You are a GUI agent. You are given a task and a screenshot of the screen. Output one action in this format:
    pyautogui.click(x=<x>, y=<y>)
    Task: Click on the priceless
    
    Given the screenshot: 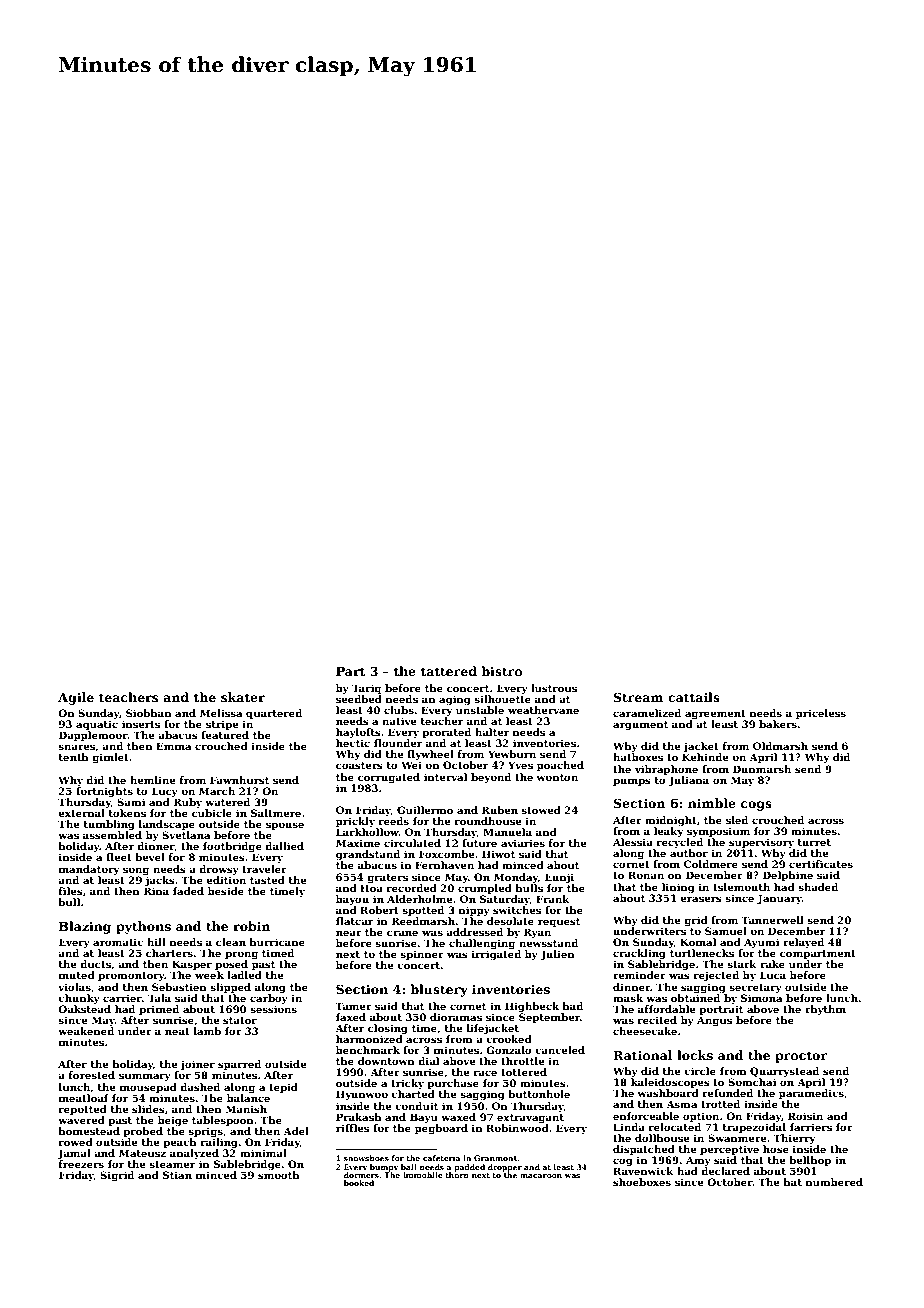 What is the action you would take?
    pyautogui.click(x=821, y=714)
